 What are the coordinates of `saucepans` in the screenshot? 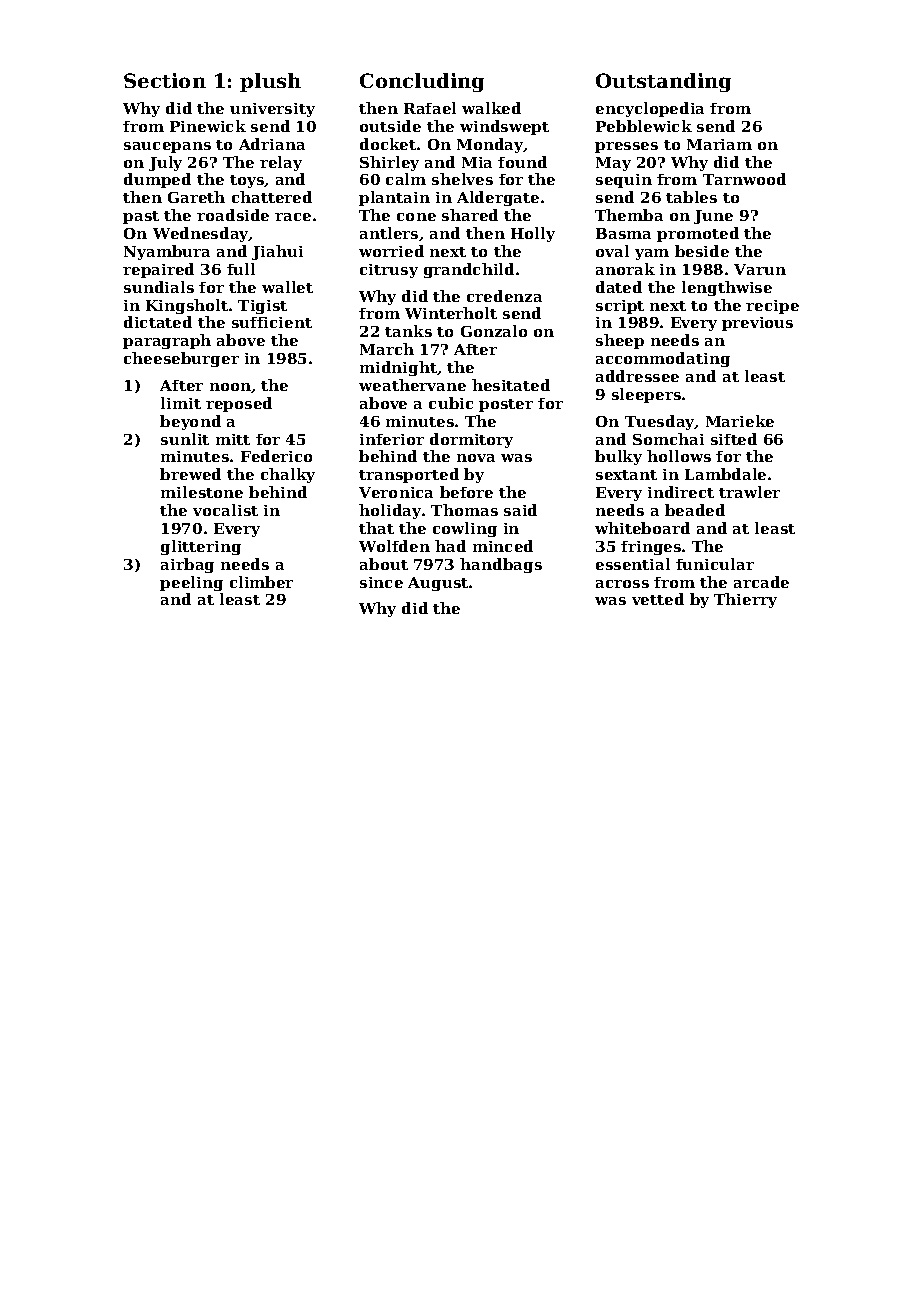 It's located at (167, 147).
